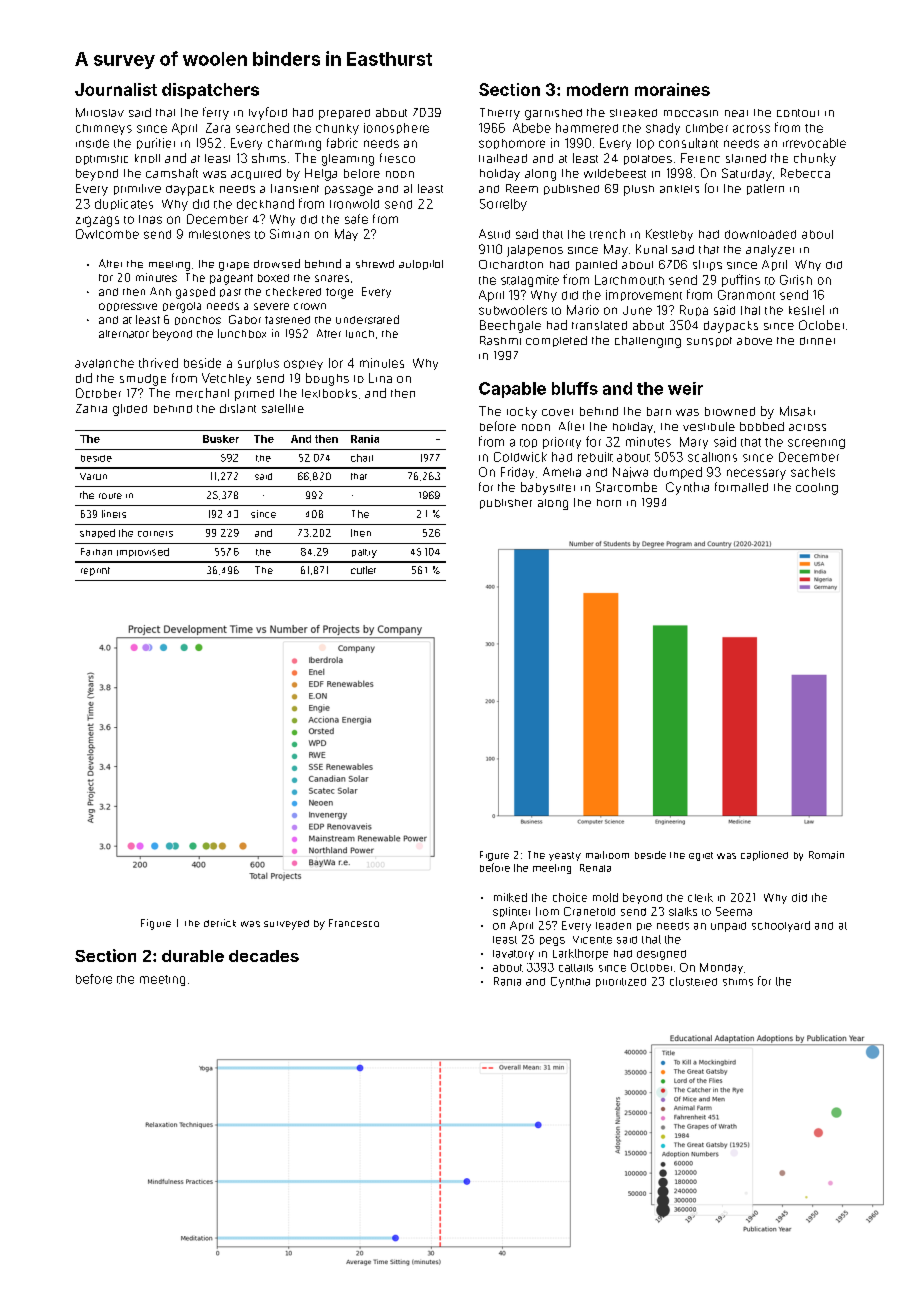 This page has height=1308, width=924. What do you see at coordinates (607, 234) in the page?
I see `trench` at bounding box center [607, 234].
